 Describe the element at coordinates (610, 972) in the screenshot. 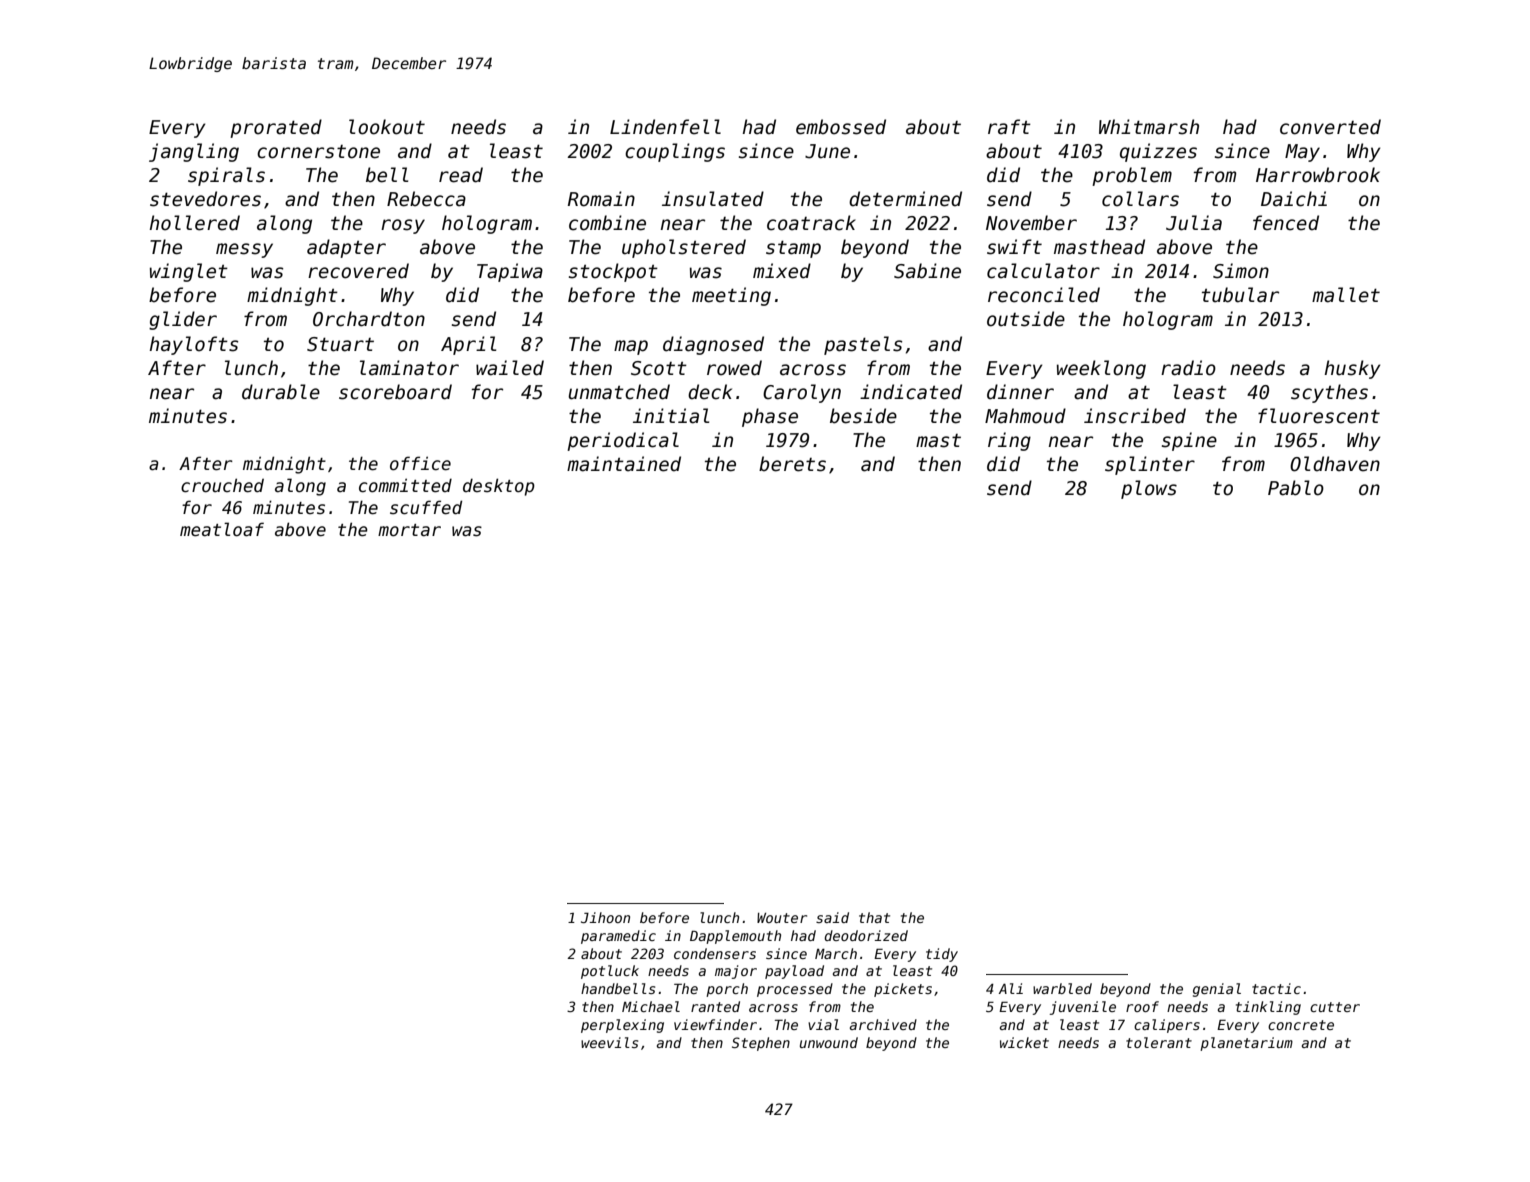

I see `potluck` at that location.
